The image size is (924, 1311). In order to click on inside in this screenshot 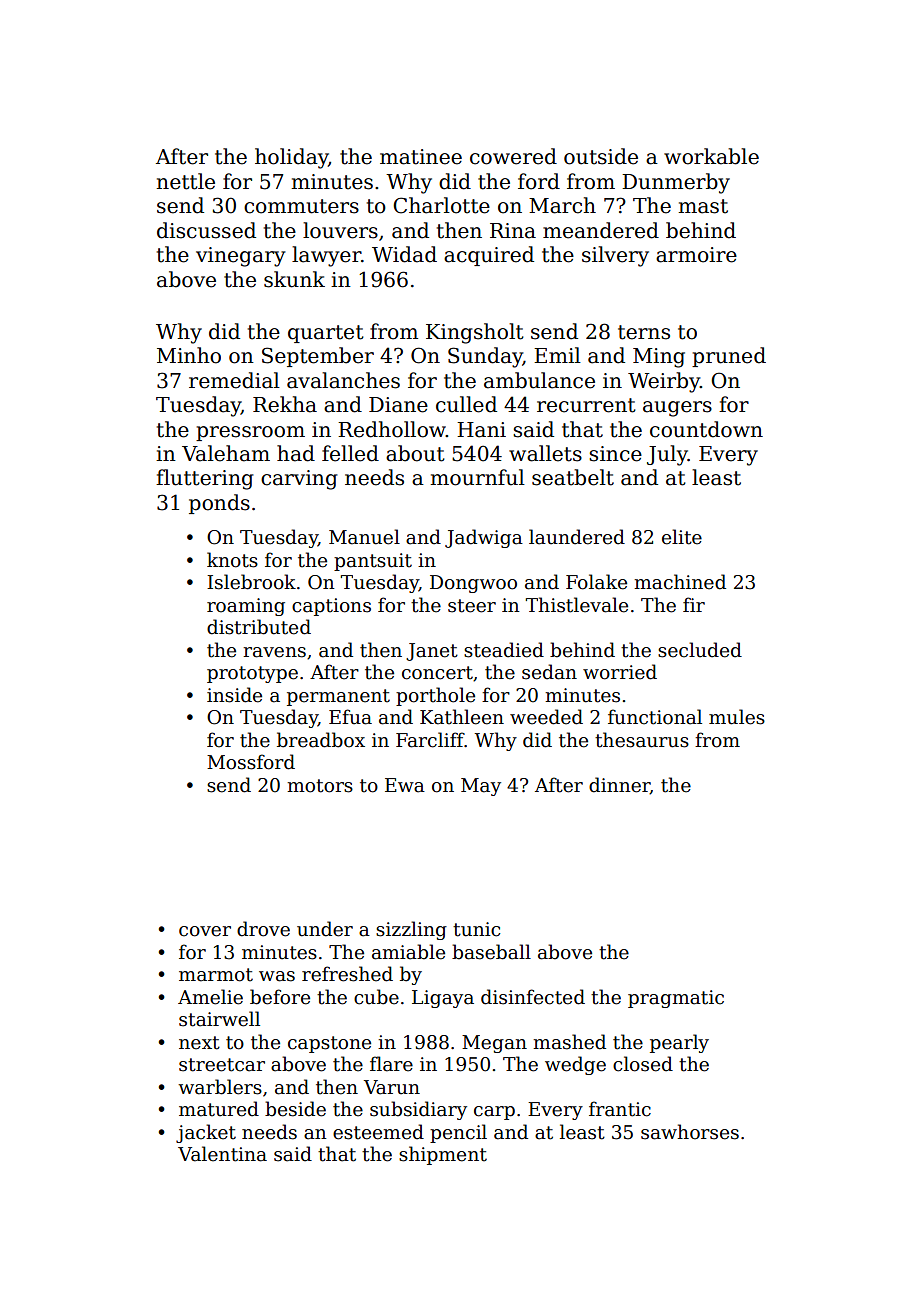, I will do `click(234, 695)`.
